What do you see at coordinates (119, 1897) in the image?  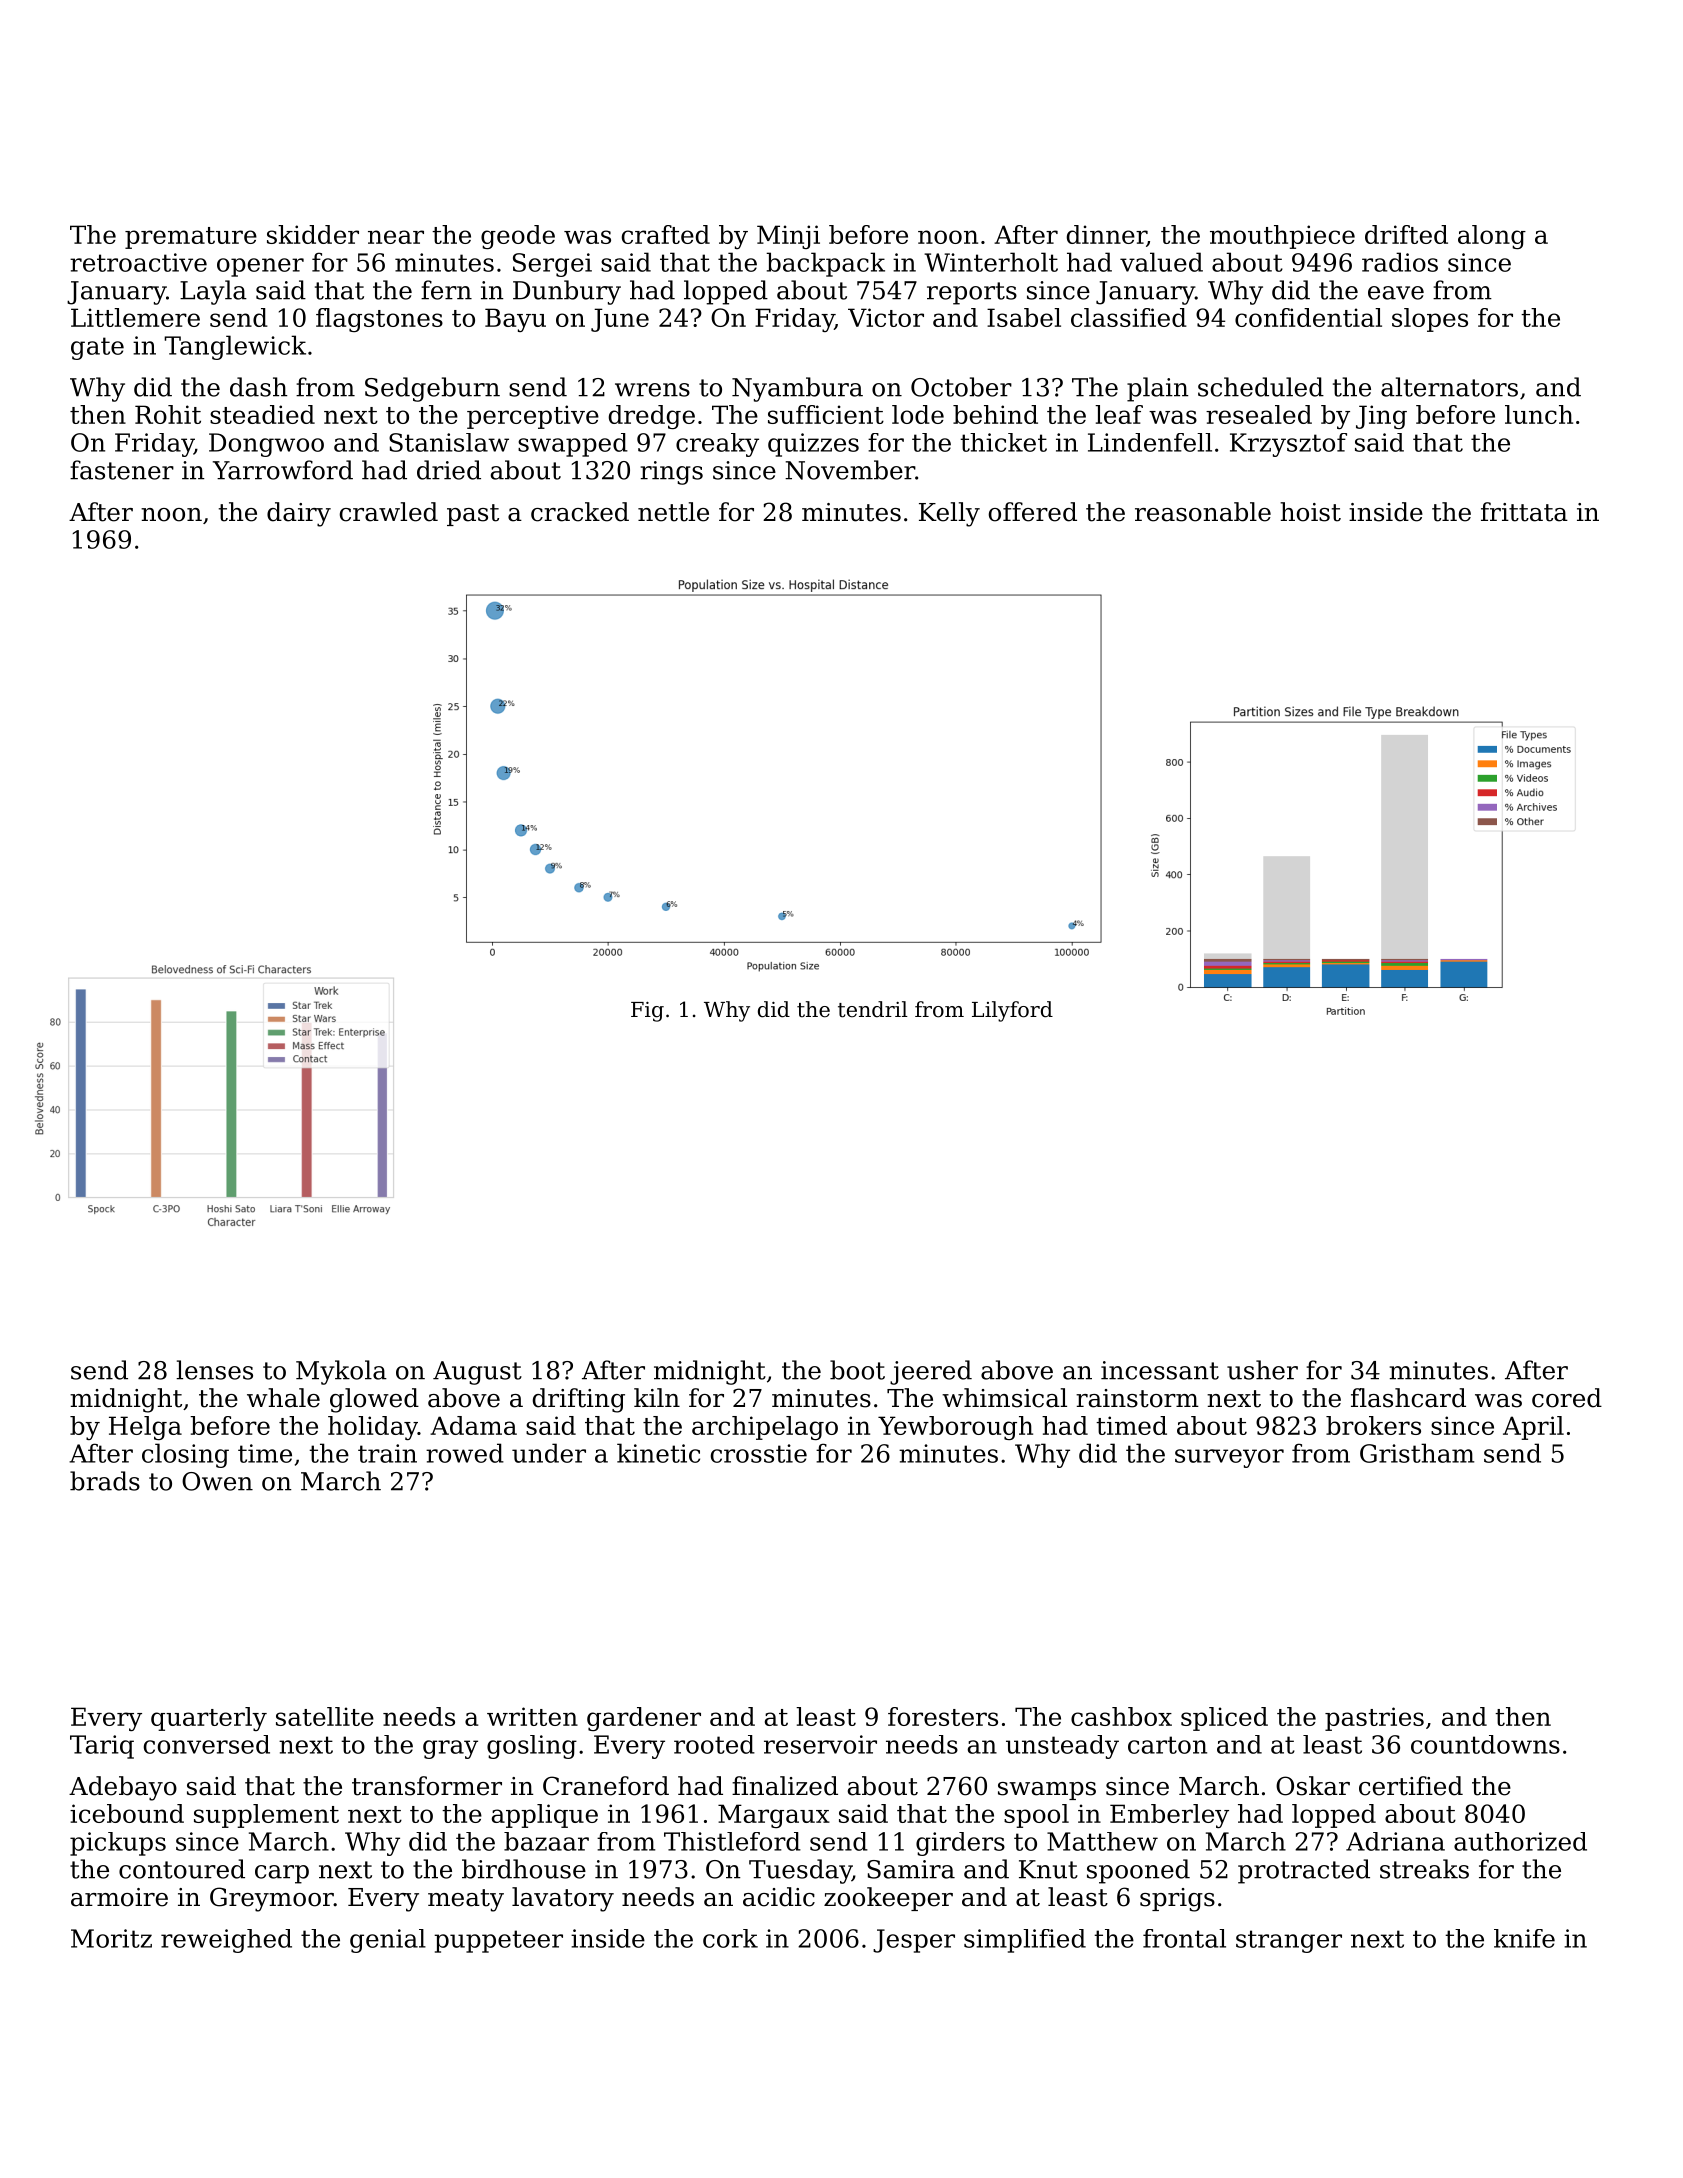 I see `armoire` at bounding box center [119, 1897].
